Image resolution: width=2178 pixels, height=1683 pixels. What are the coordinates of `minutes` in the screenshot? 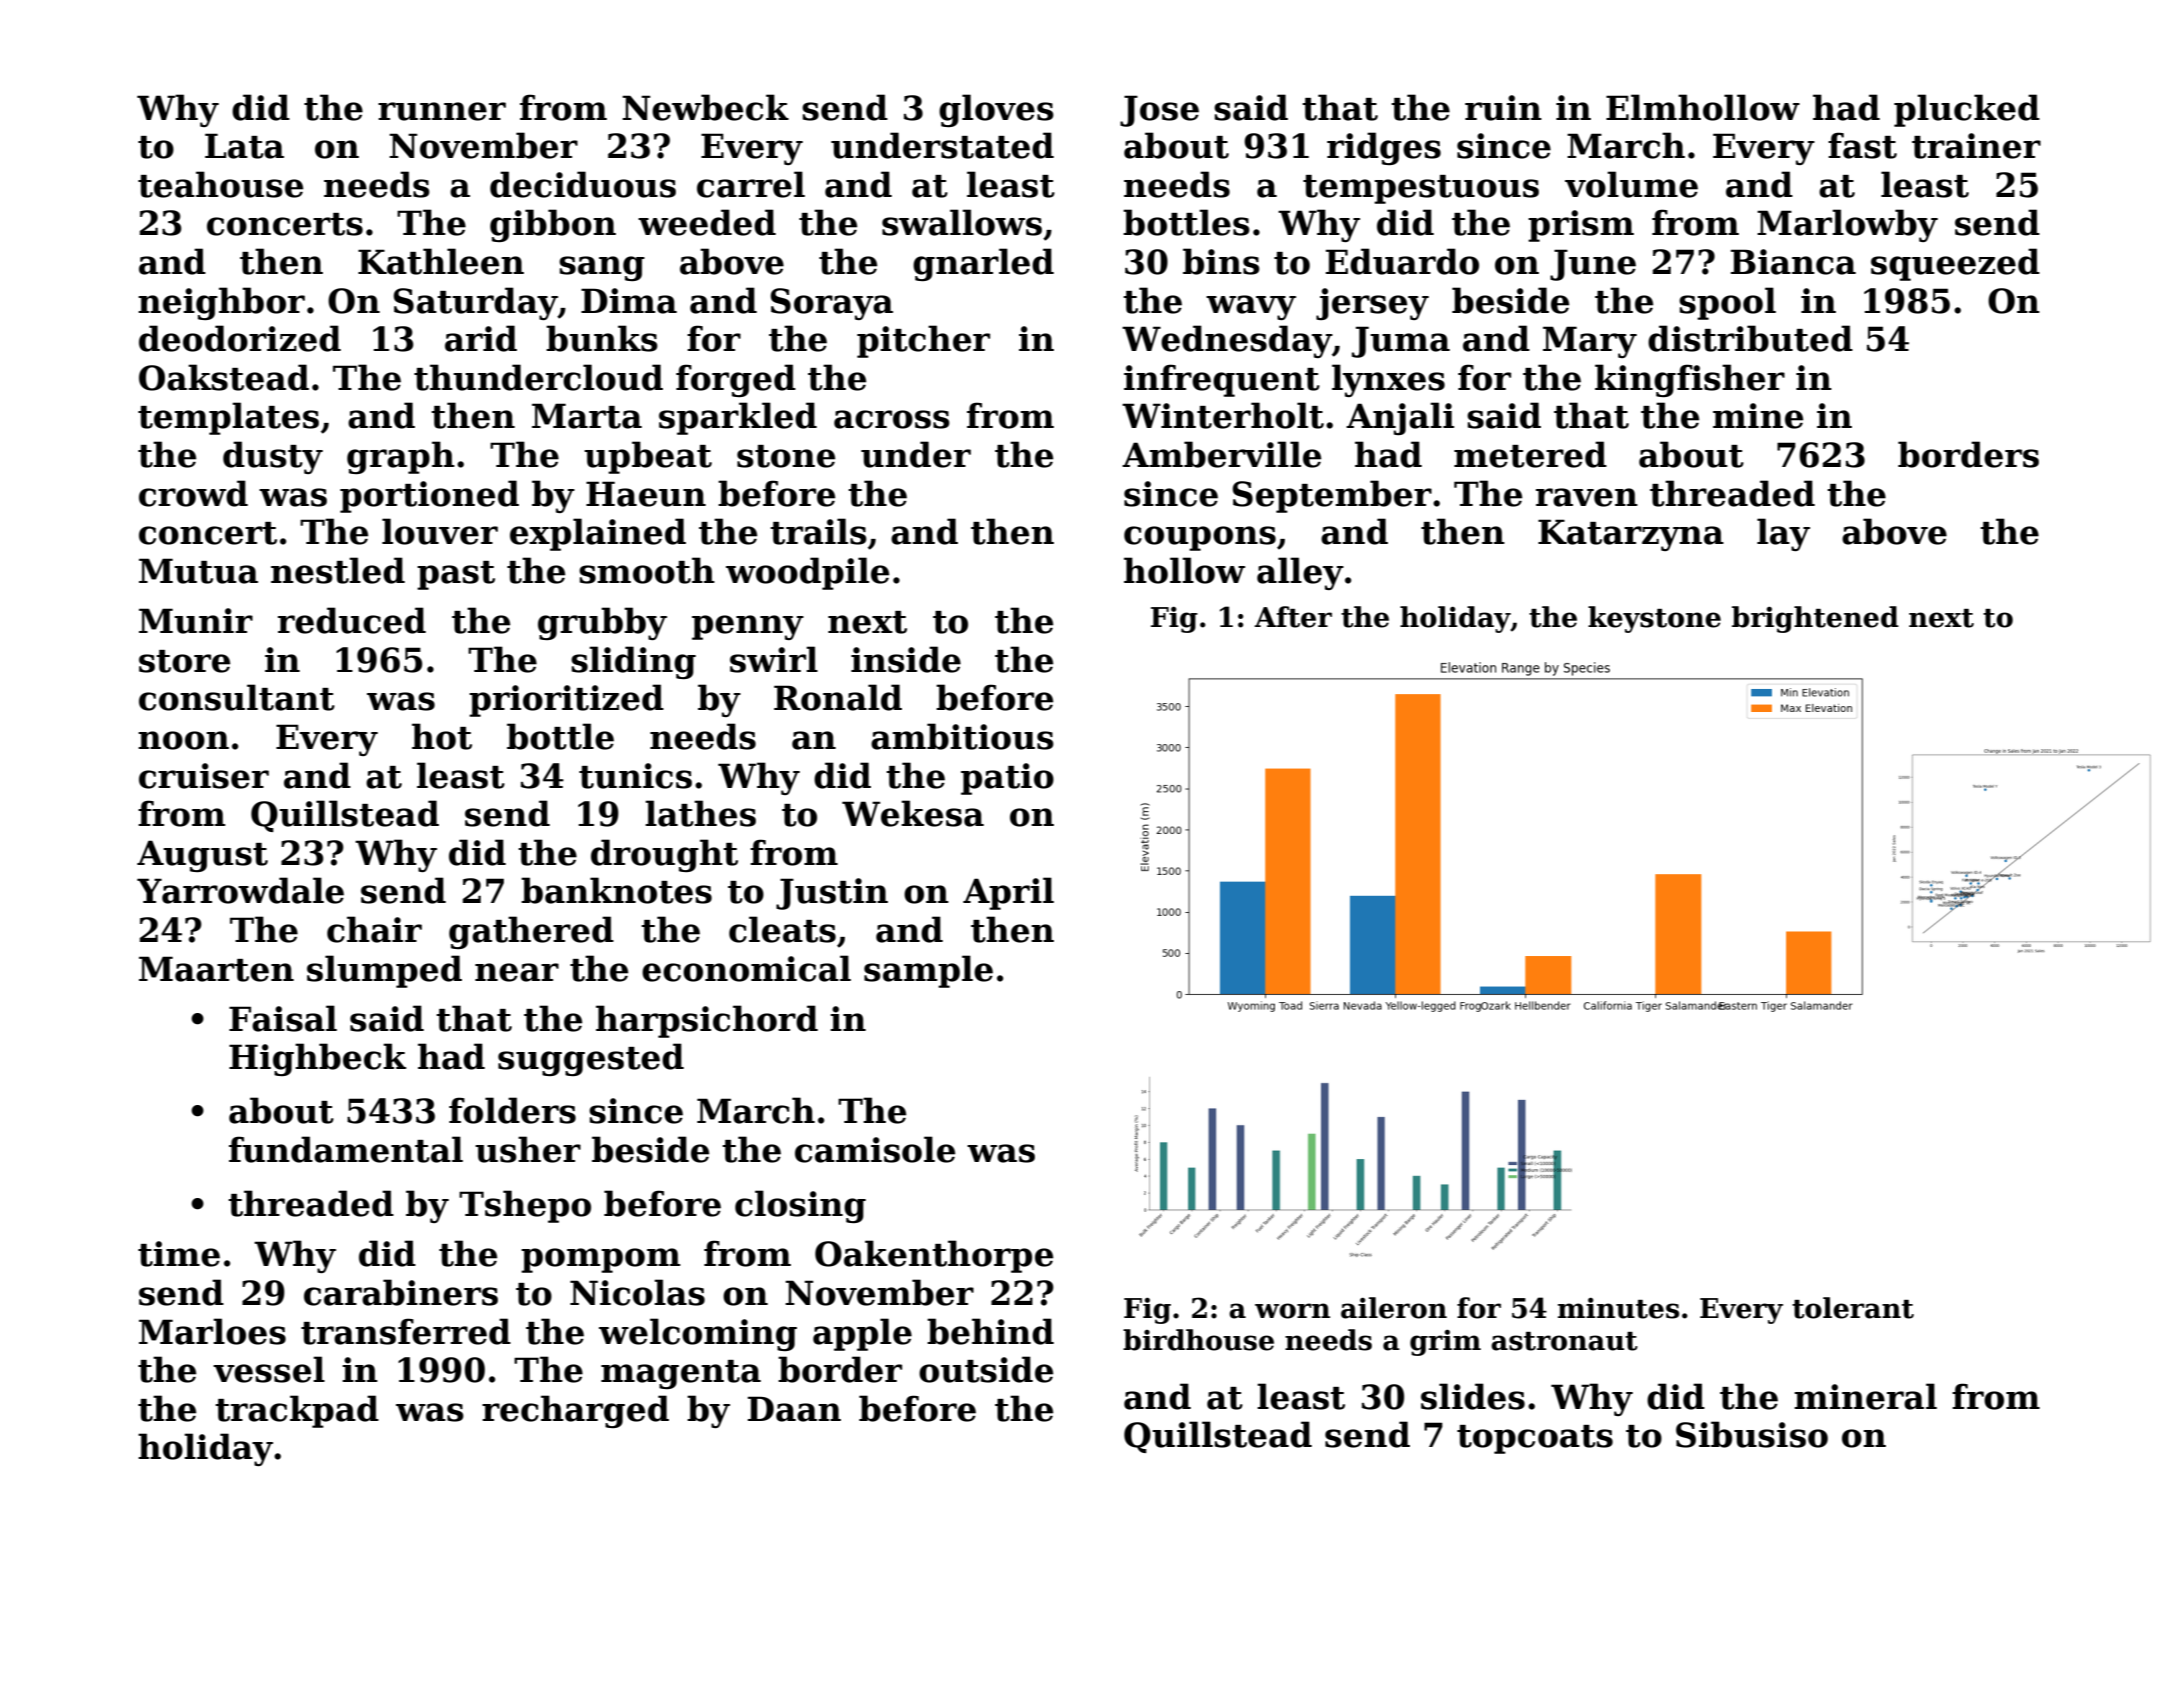 It's located at (1618, 1308).
